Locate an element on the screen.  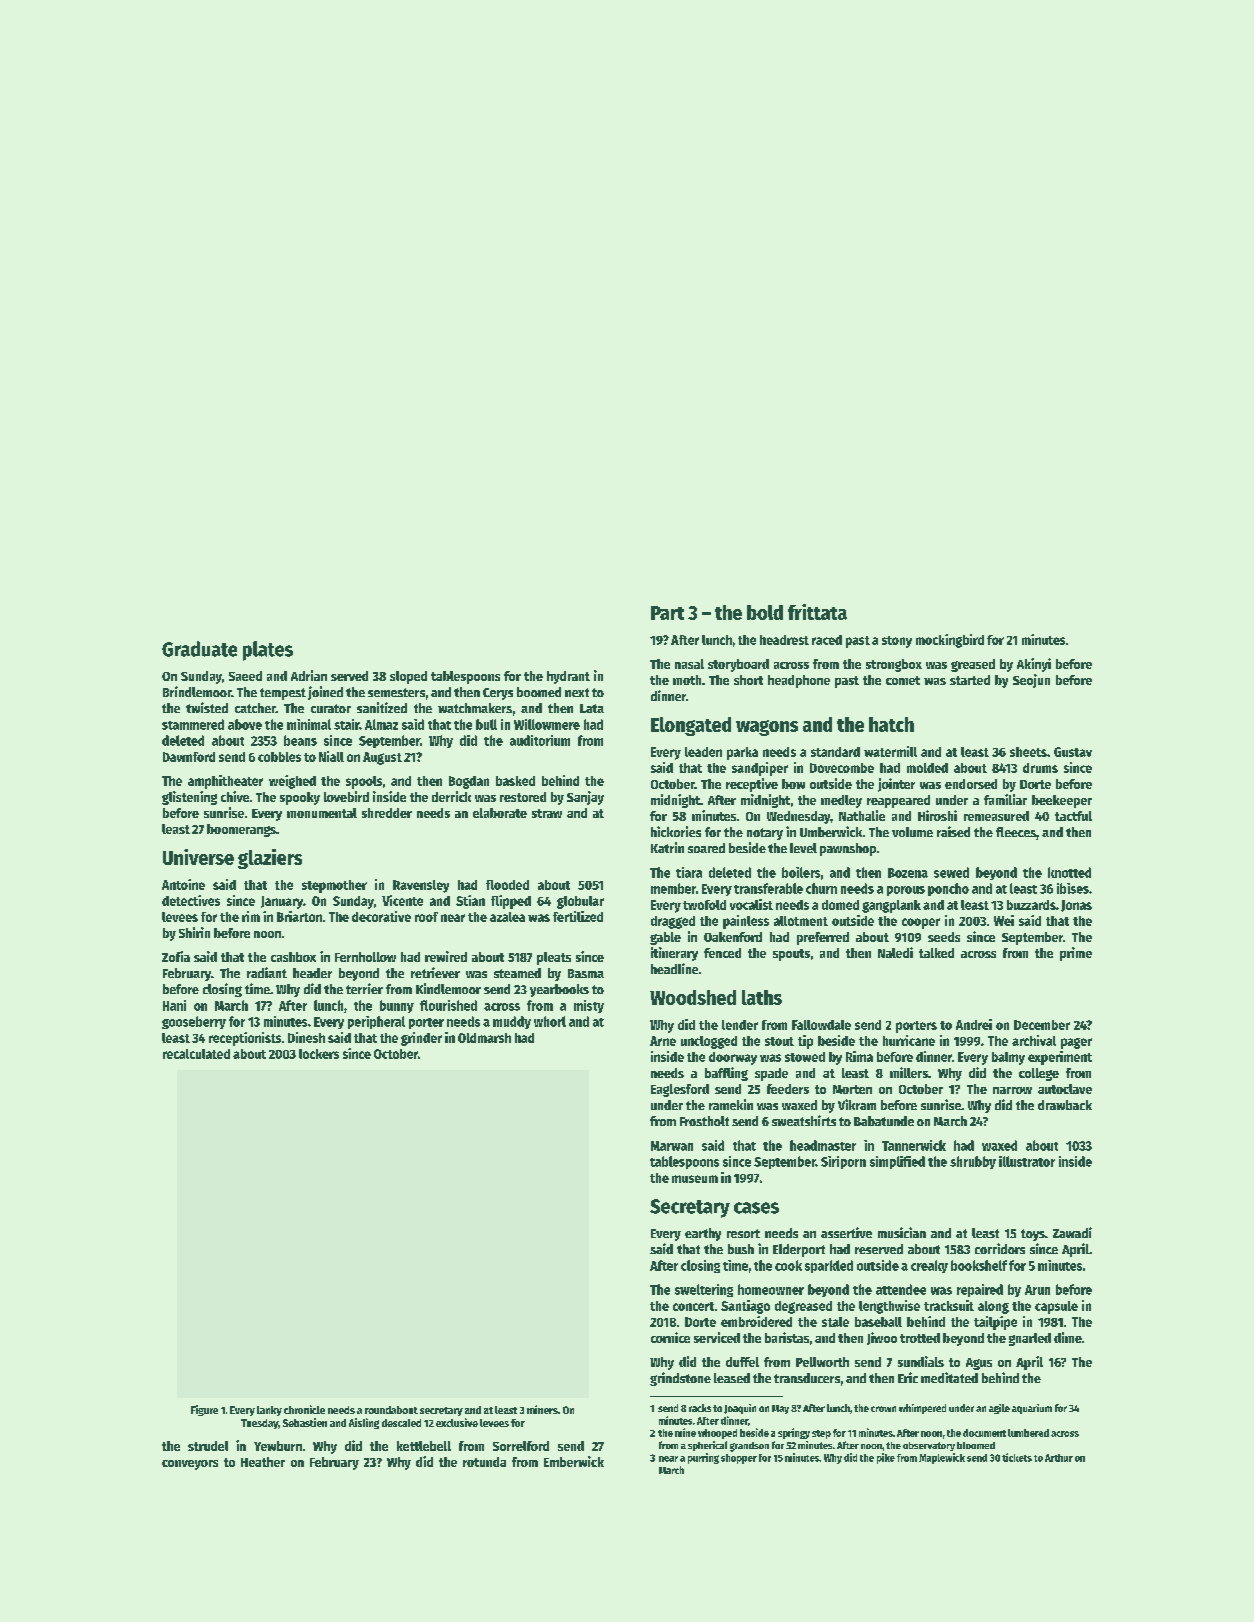
headmaster is located at coordinates (823, 1145).
